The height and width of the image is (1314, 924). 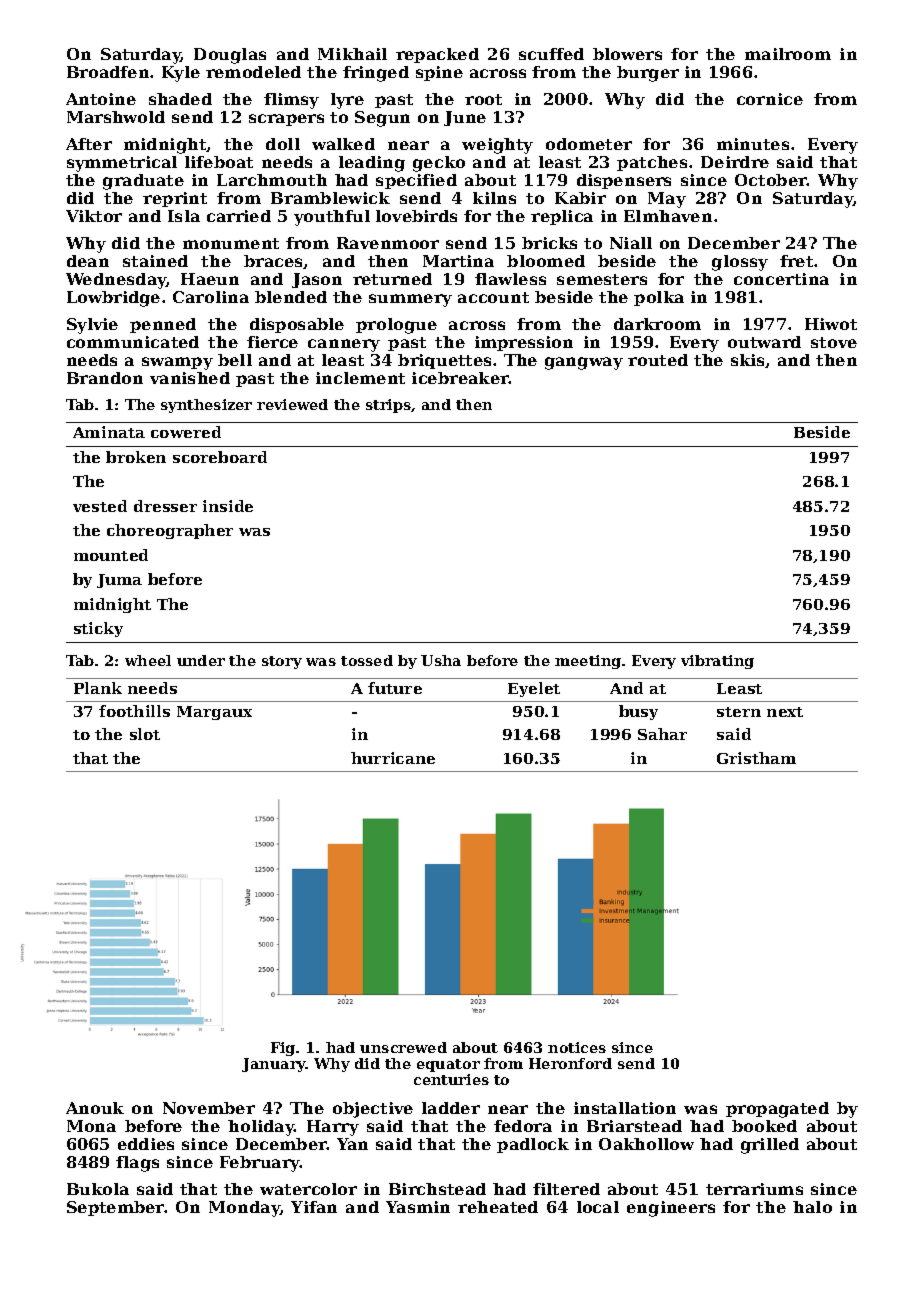 I want to click on flawless, so click(x=510, y=279).
